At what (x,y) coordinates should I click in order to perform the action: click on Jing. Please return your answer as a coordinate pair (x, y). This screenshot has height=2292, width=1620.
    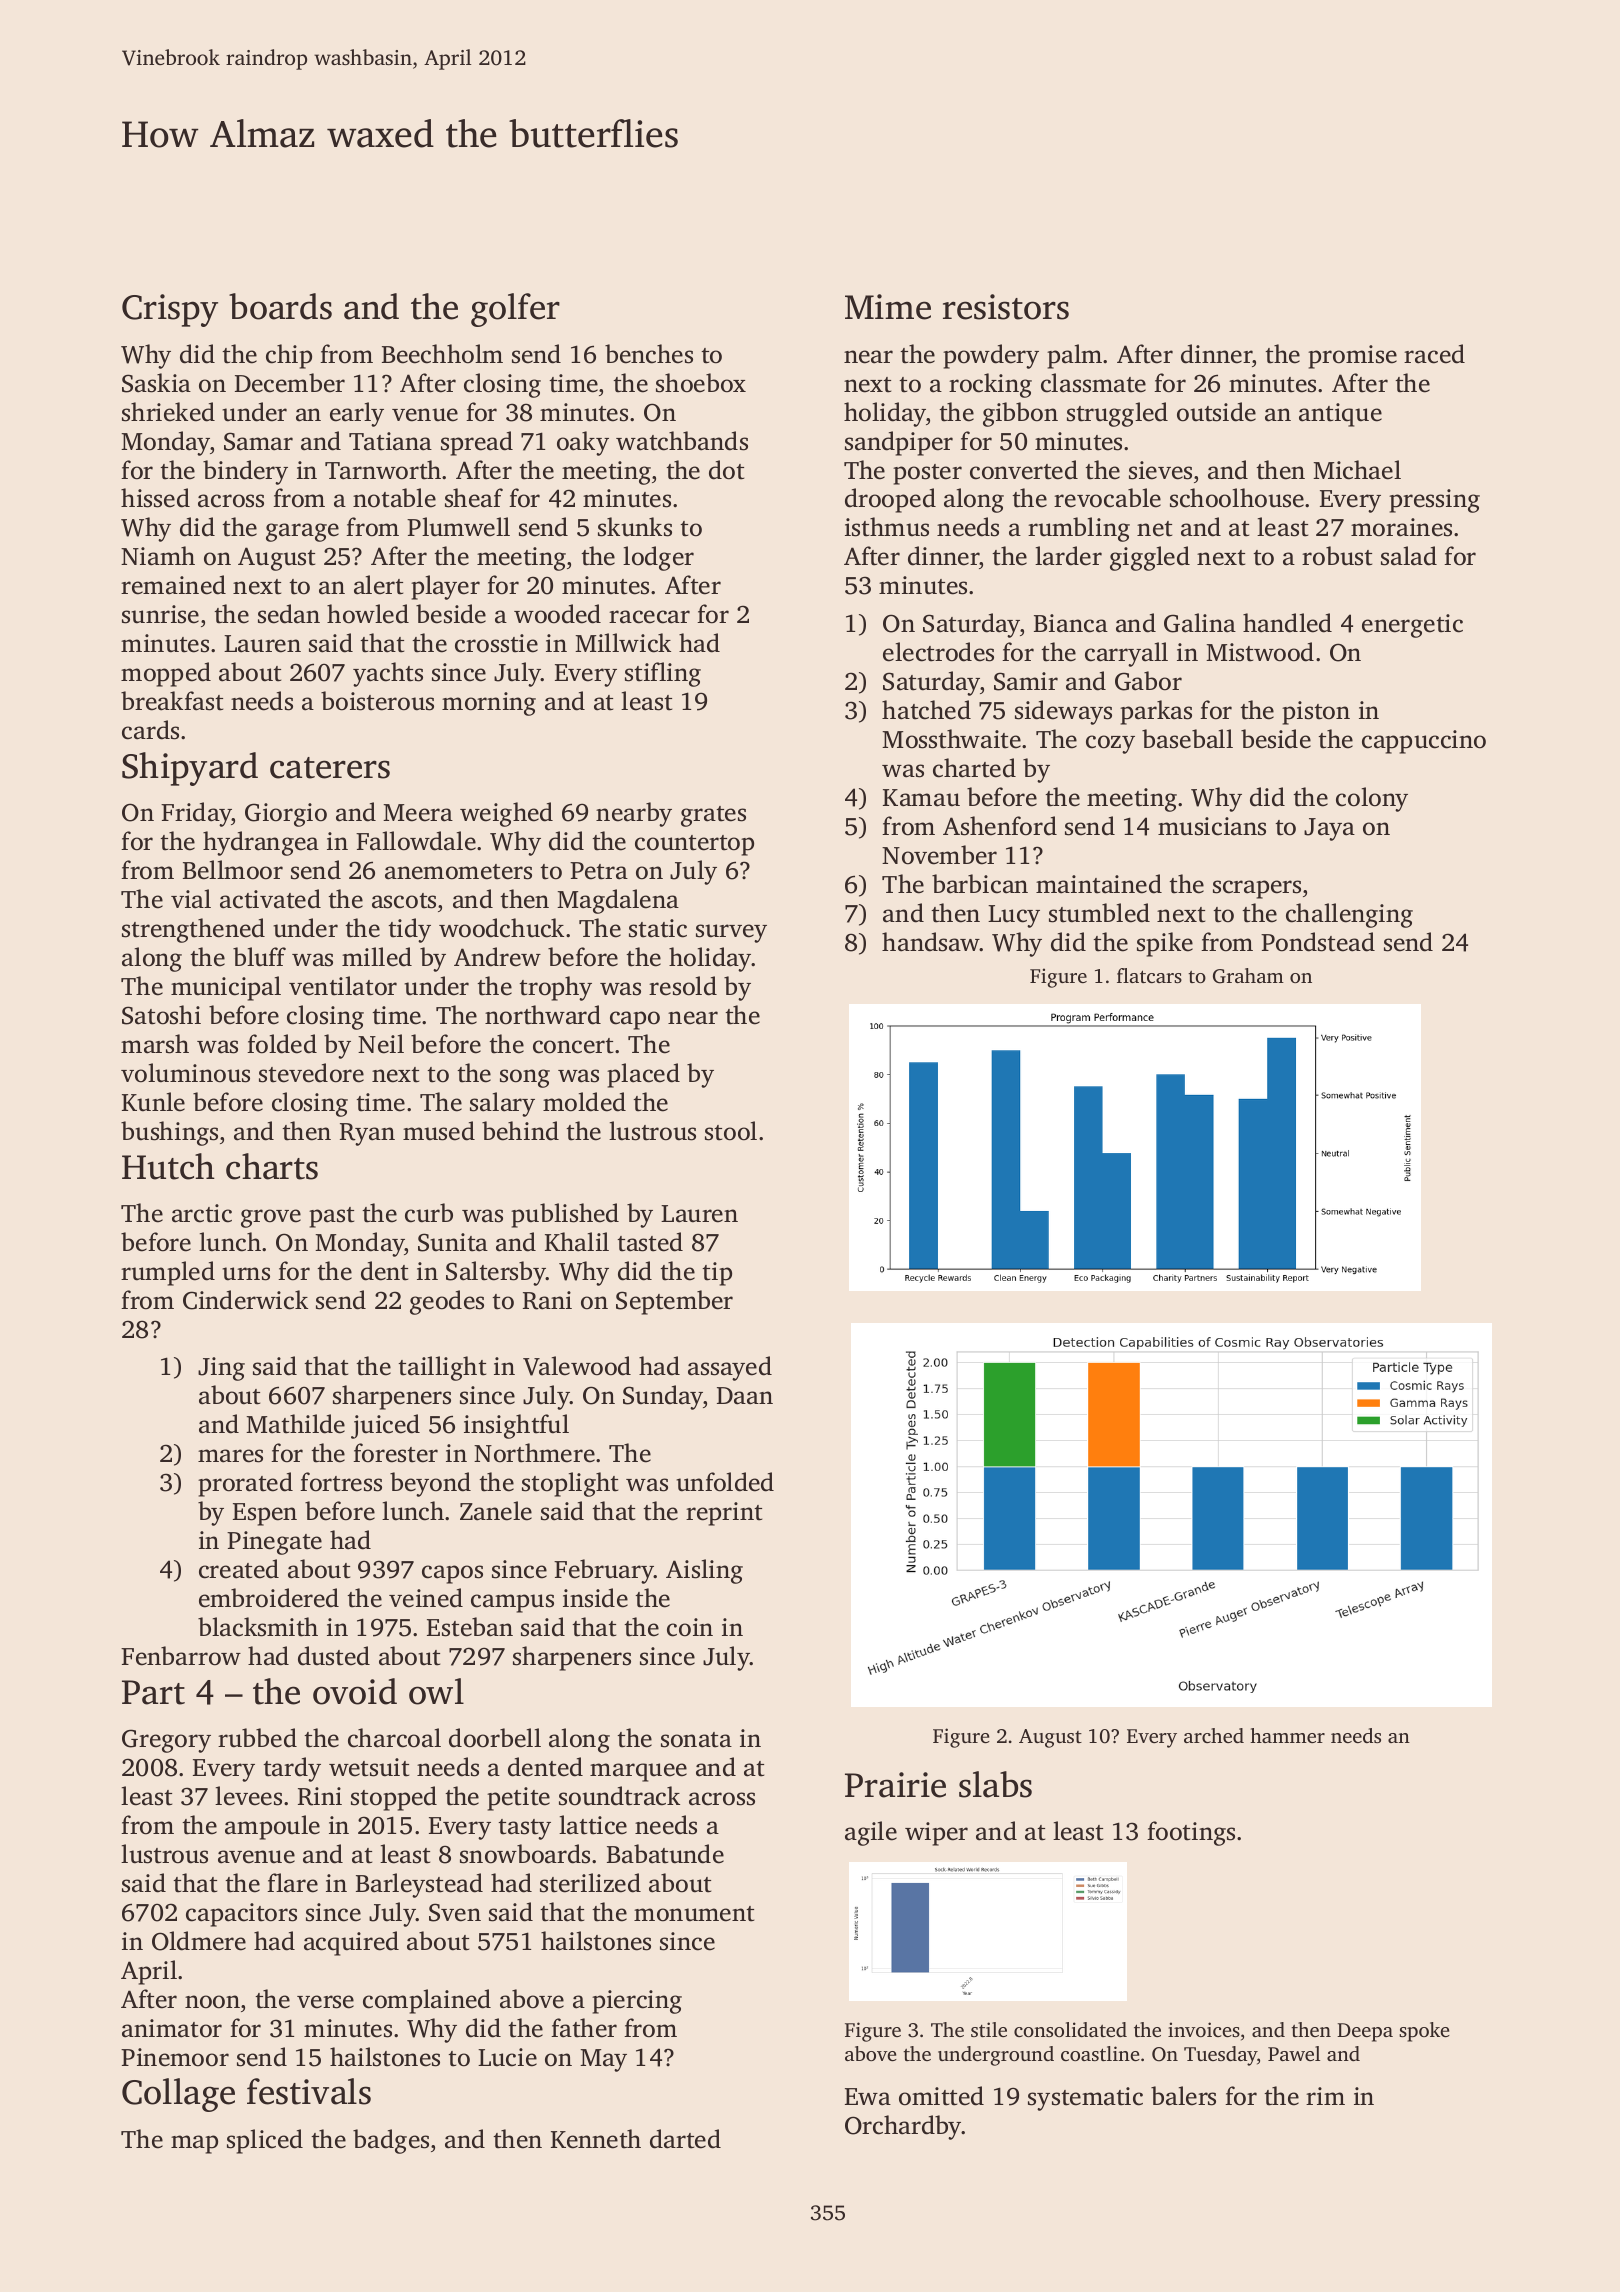
    Looking at the image, I should click on (221, 1369).
